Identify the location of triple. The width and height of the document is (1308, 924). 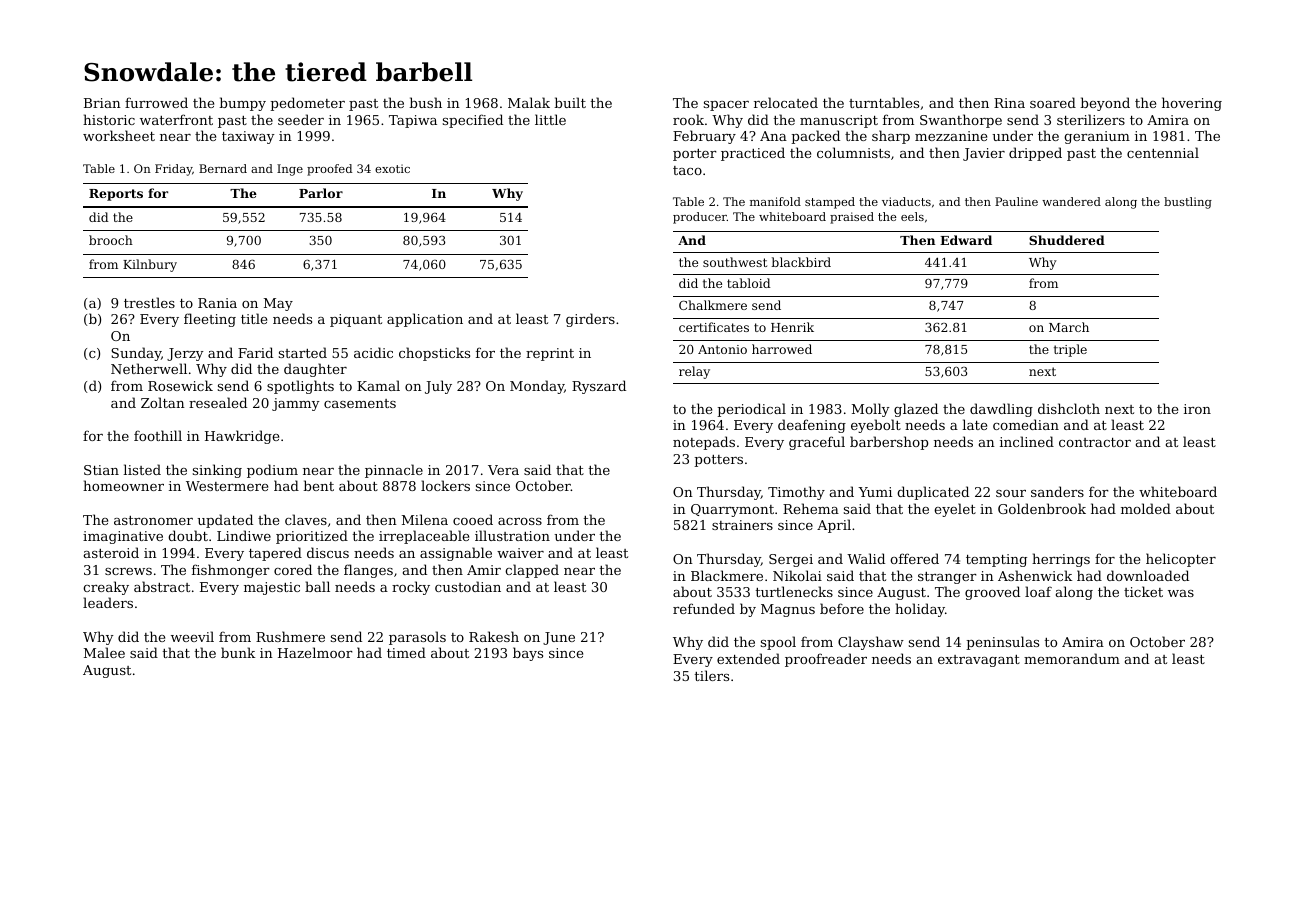
(1070, 350).
